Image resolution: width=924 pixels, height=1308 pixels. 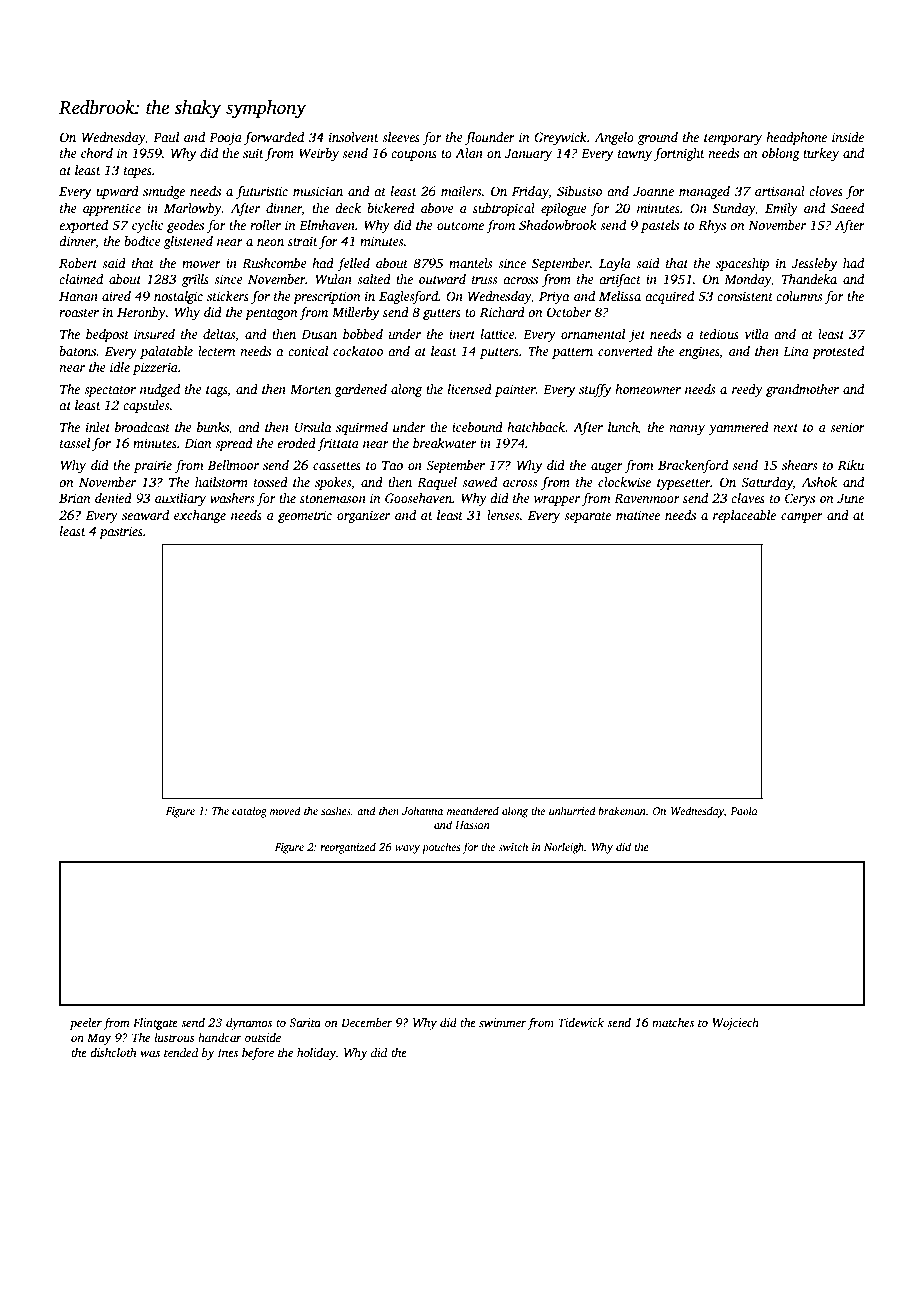 What do you see at coordinates (503, 515) in the screenshot?
I see `lenses` at bounding box center [503, 515].
